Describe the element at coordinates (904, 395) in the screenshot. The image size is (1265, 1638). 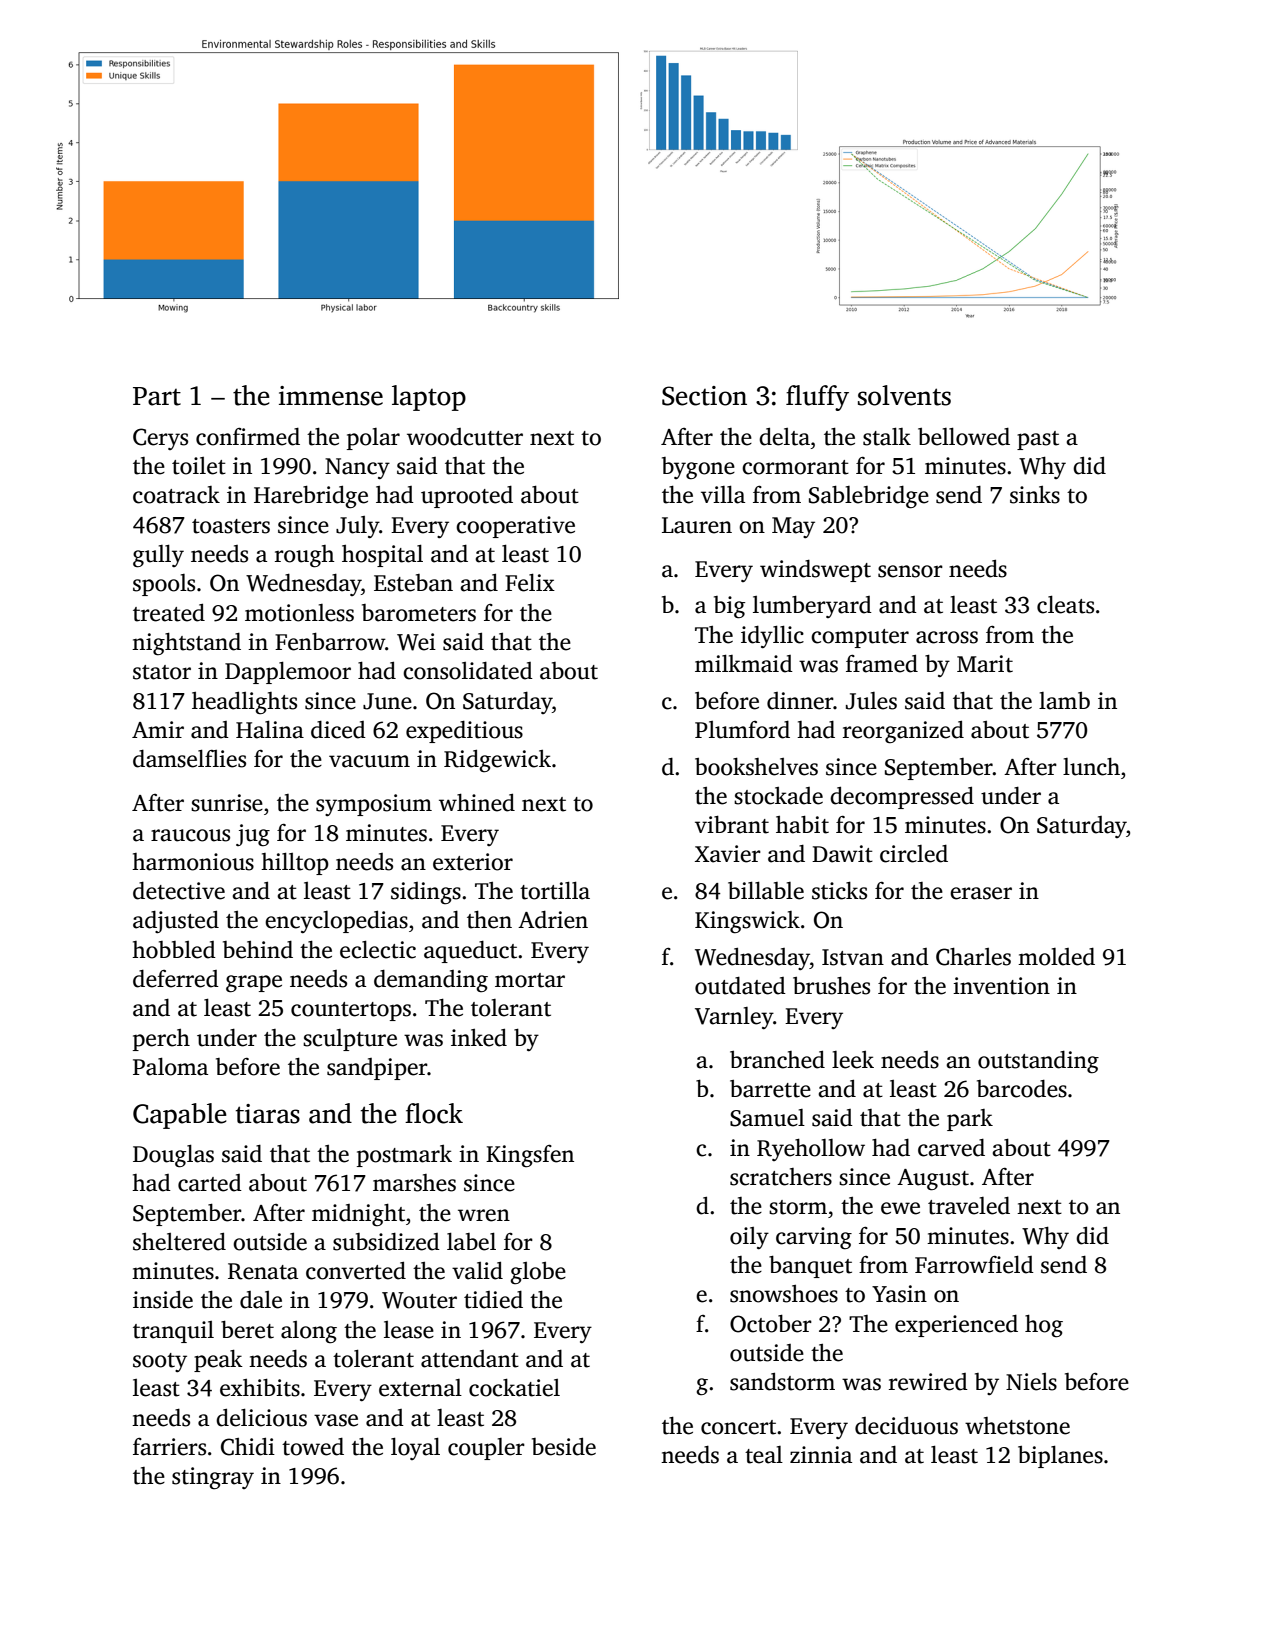
I see `solvents` at that location.
